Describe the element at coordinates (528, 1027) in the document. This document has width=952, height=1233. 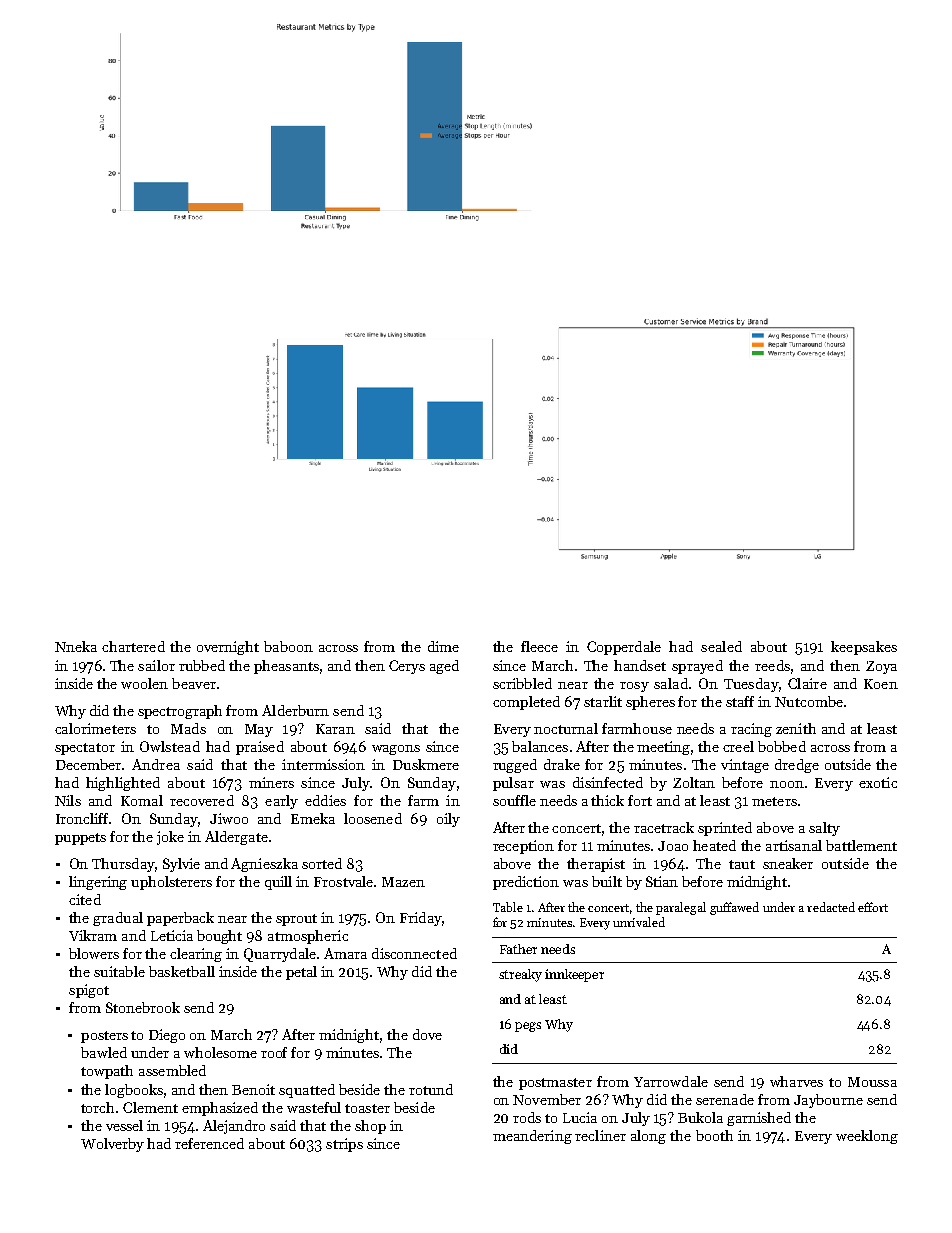
I see `pegs` at that location.
